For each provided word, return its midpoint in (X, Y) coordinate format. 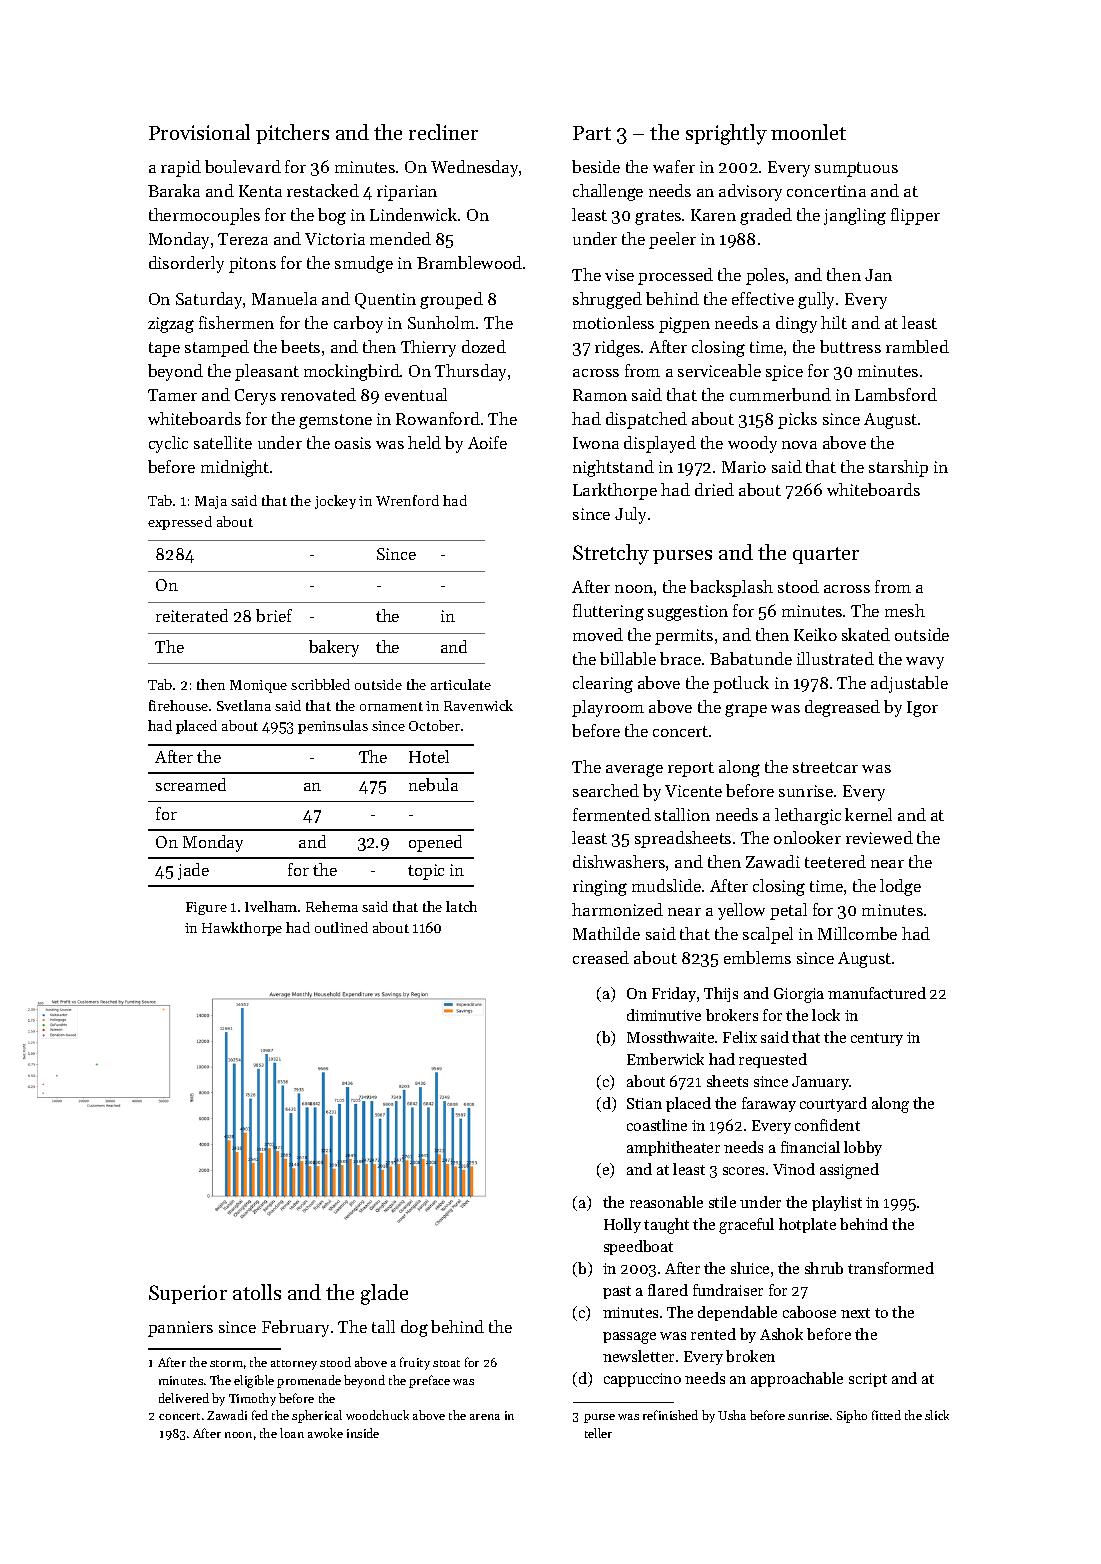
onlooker (807, 837)
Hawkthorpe (242, 929)
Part (592, 133)
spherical (317, 1416)
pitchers (292, 134)
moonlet (808, 132)
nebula (433, 784)
